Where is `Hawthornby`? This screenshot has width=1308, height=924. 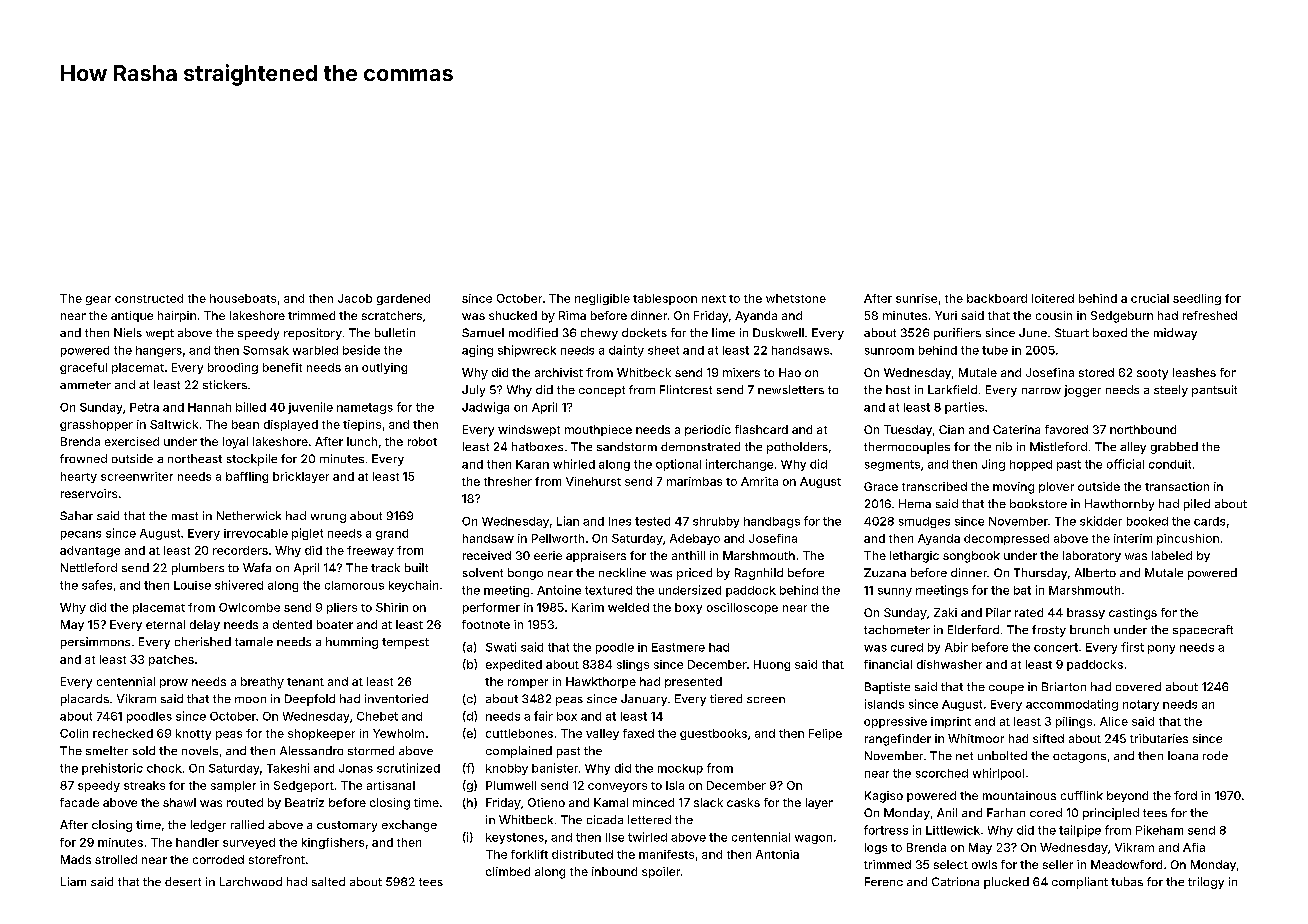
Hawthornby is located at coordinates (1119, 505).
